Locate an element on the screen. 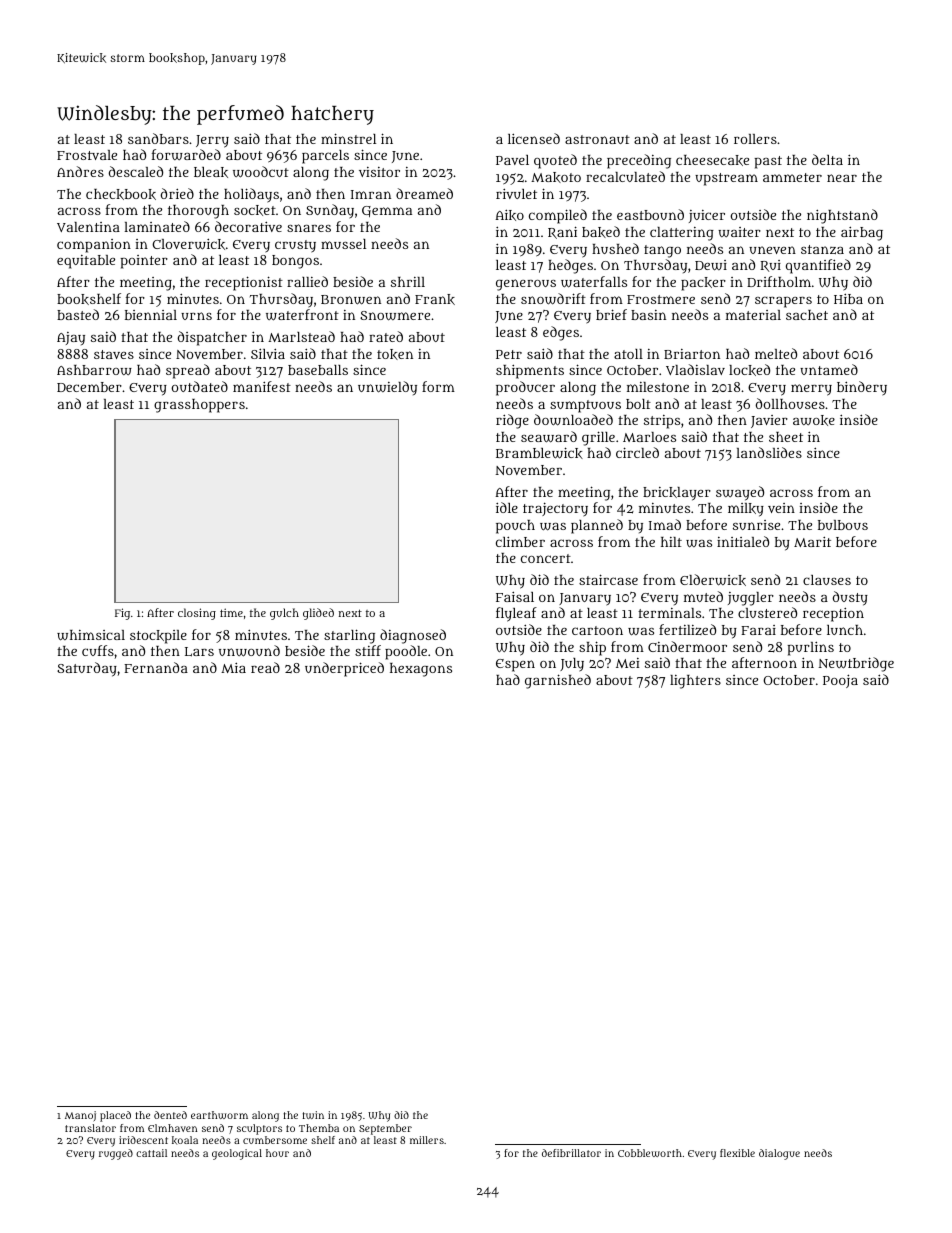 The height and width of the screenshot is (1233, 952). rollers is located at coordinates (755, 139).
